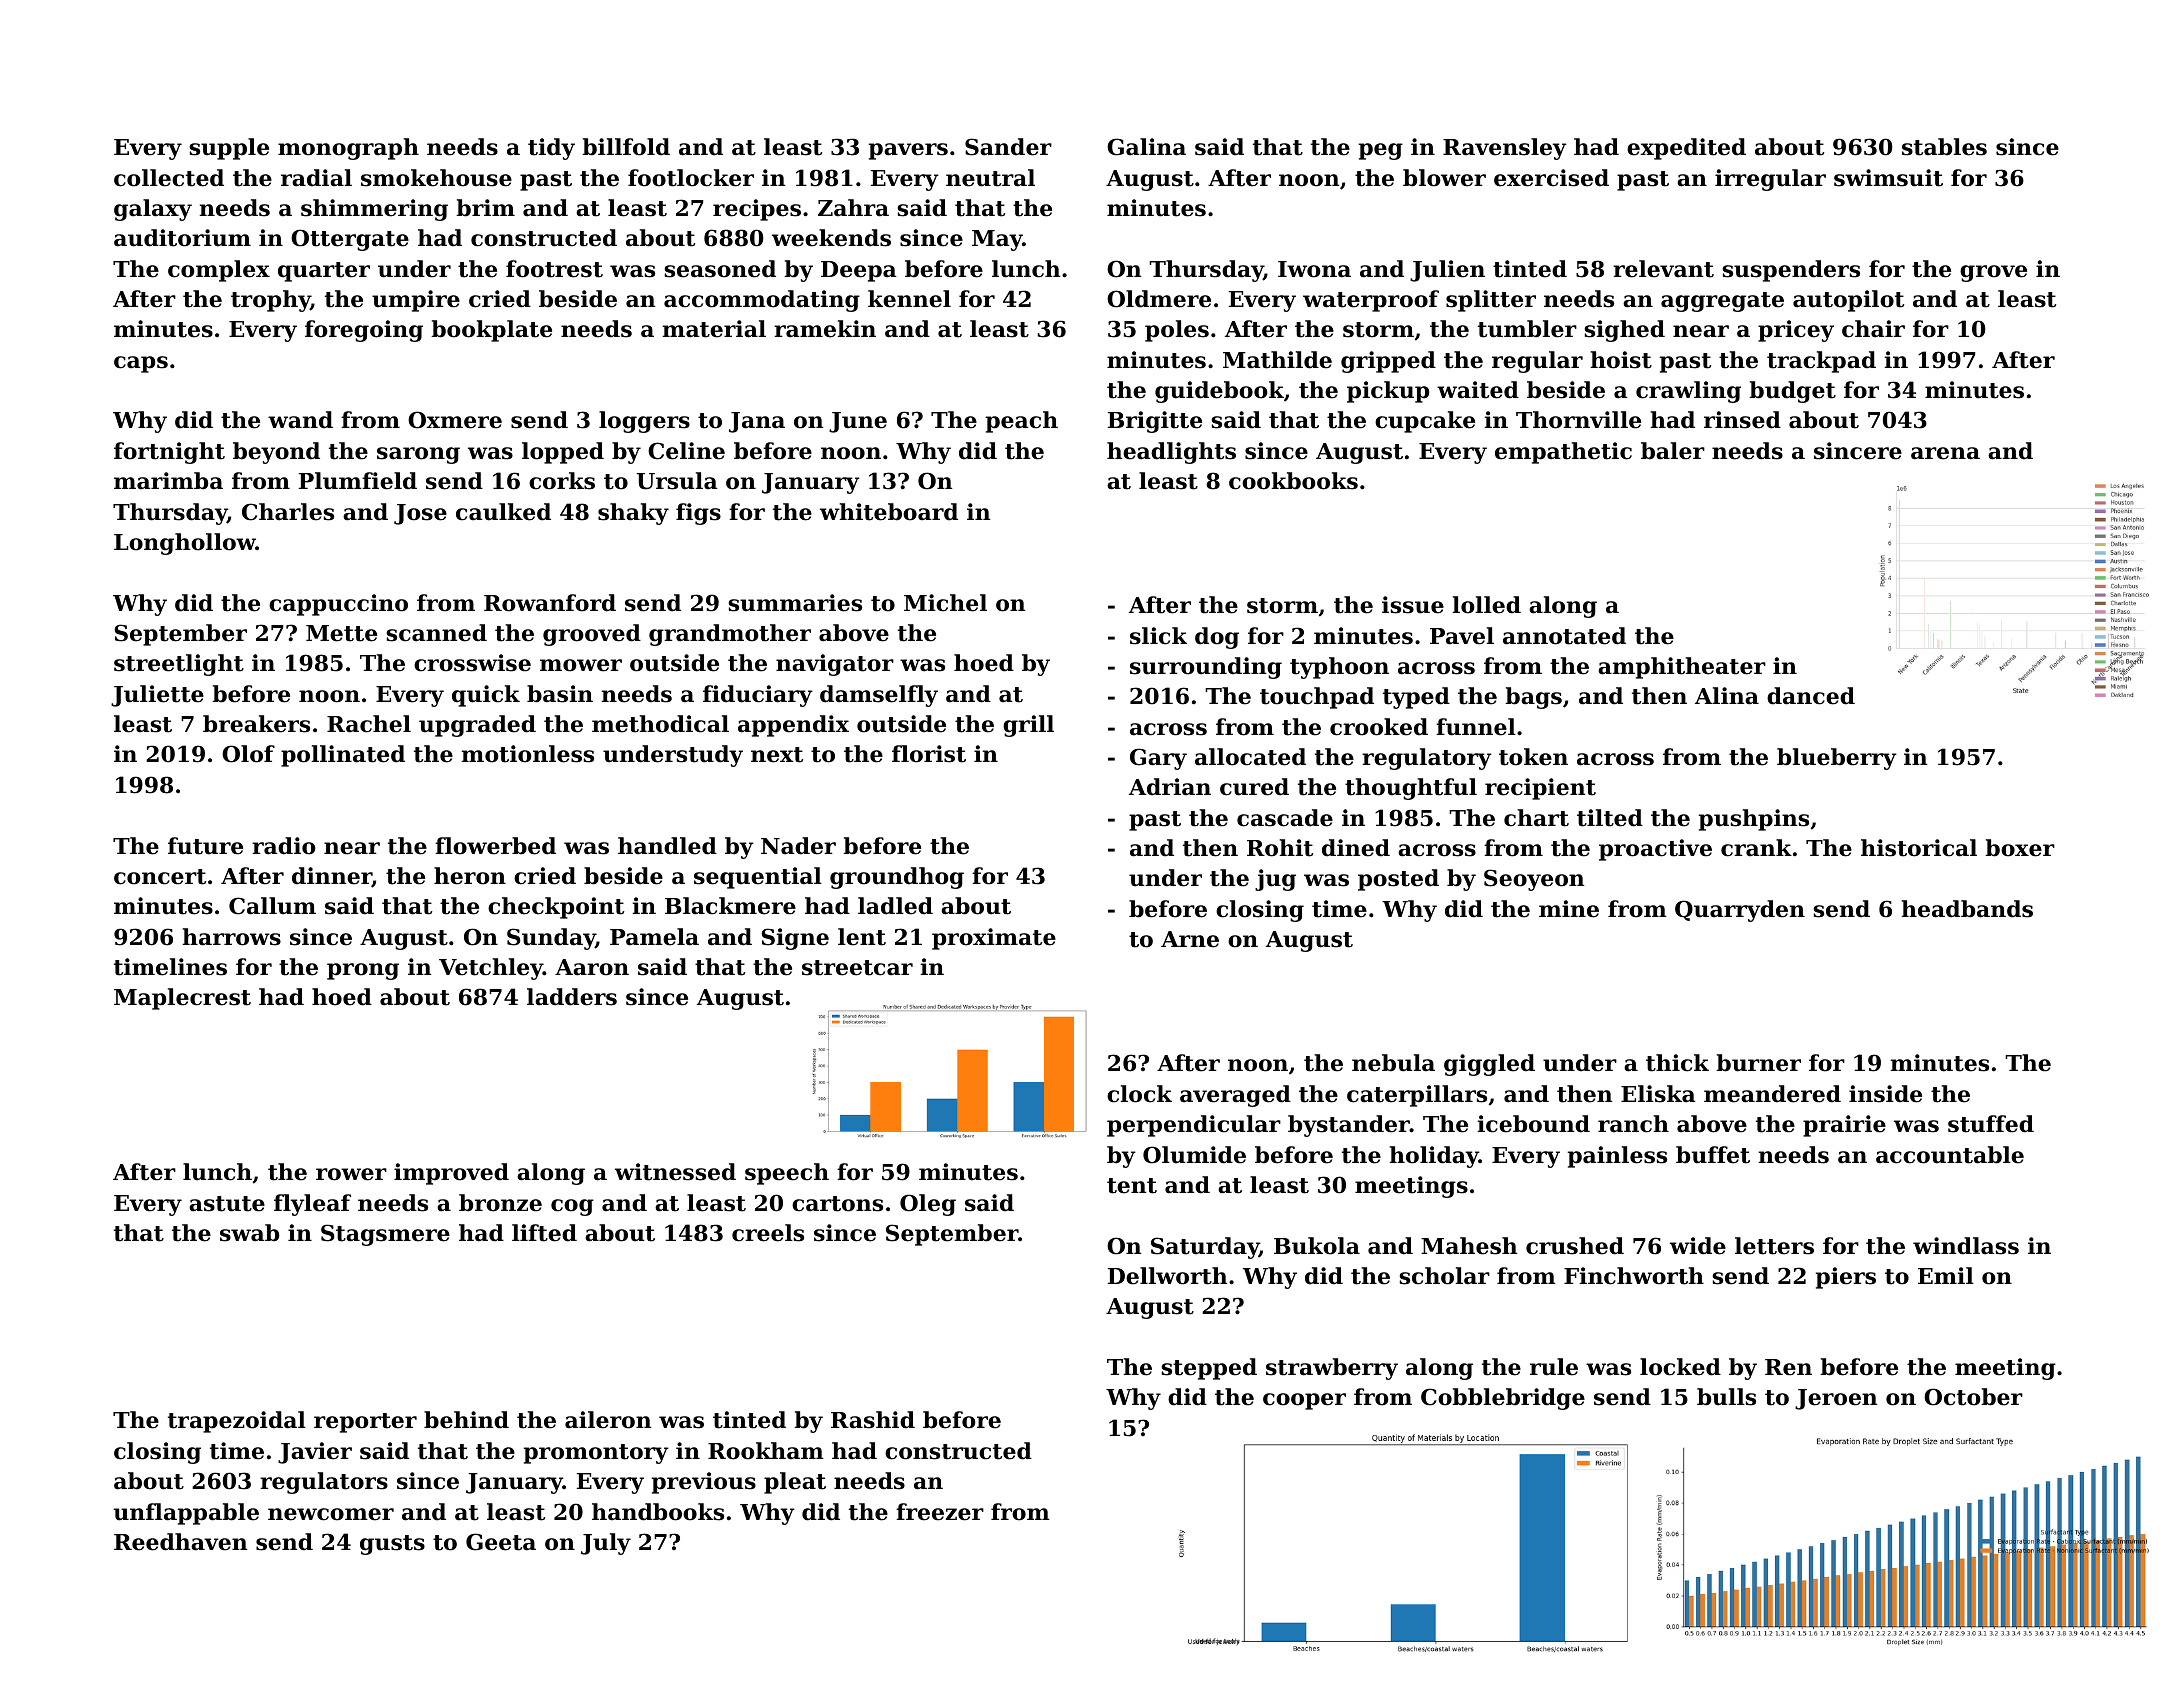  Describe the element at coordinates (276, 453) in the page. I see `beyond` at that location.
